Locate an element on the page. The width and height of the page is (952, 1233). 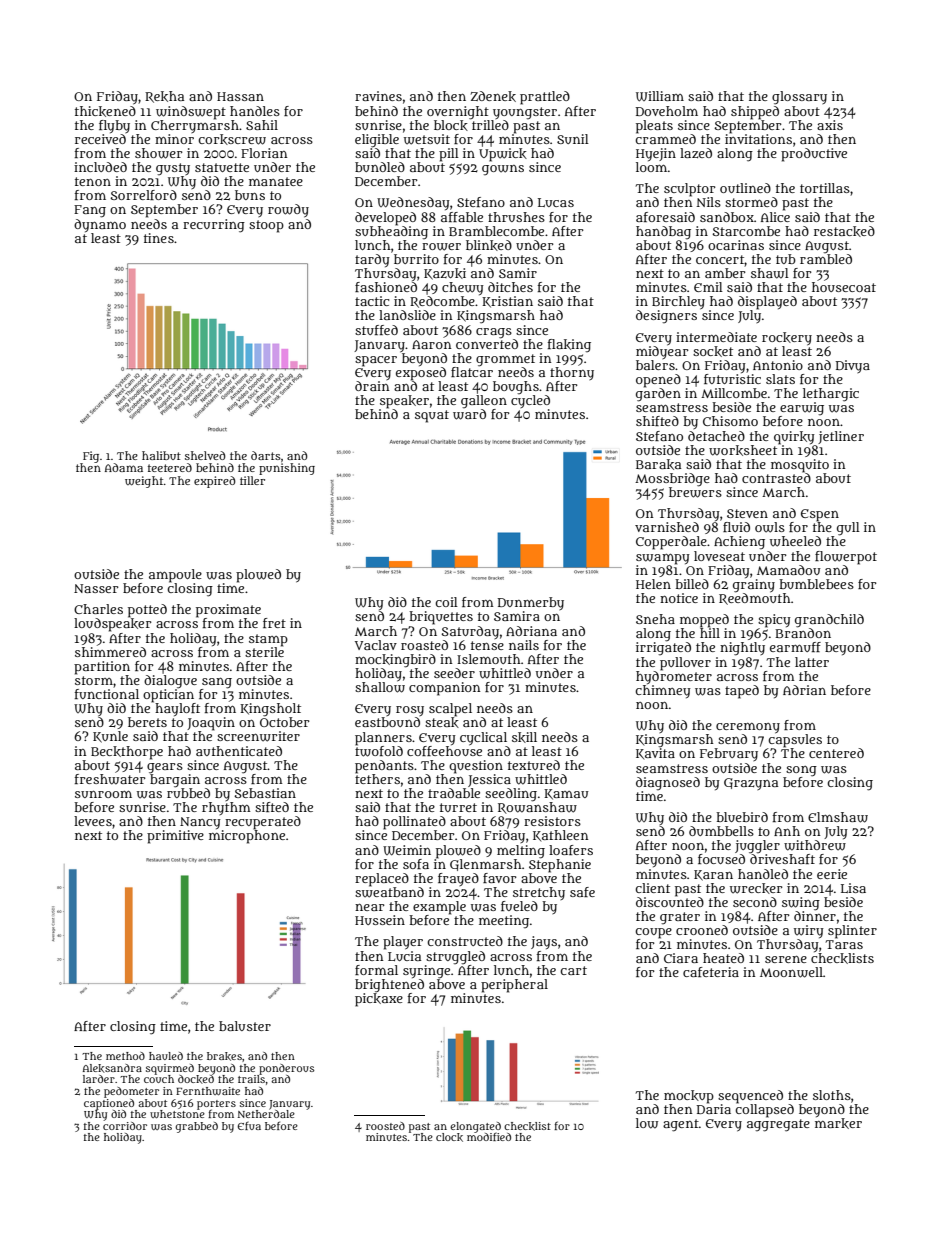
eerie is located at coordinates (832, 874).
